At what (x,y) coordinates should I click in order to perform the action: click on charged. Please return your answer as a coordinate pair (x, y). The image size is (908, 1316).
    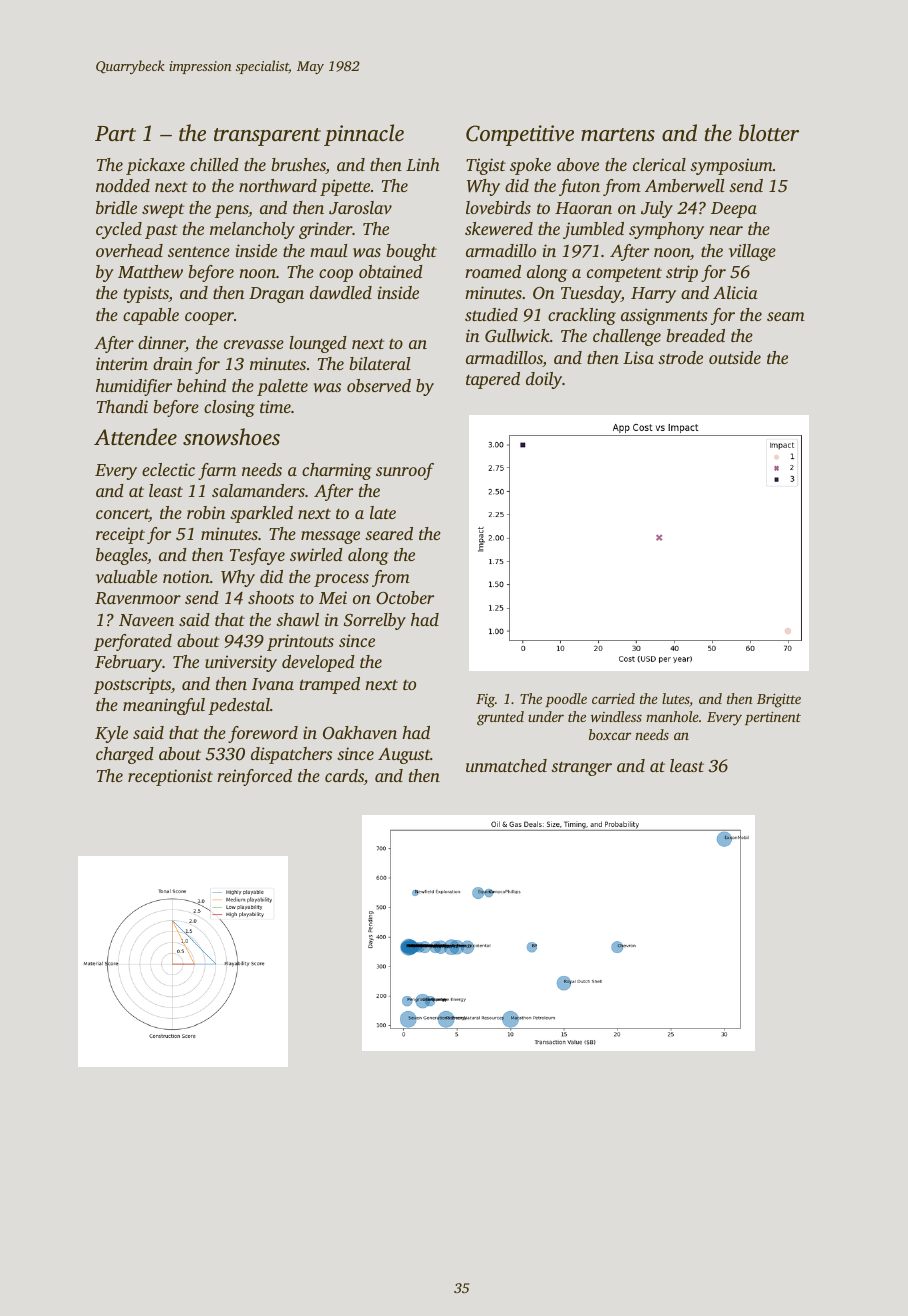
    Looking at the image, I should click on (125, 755).
